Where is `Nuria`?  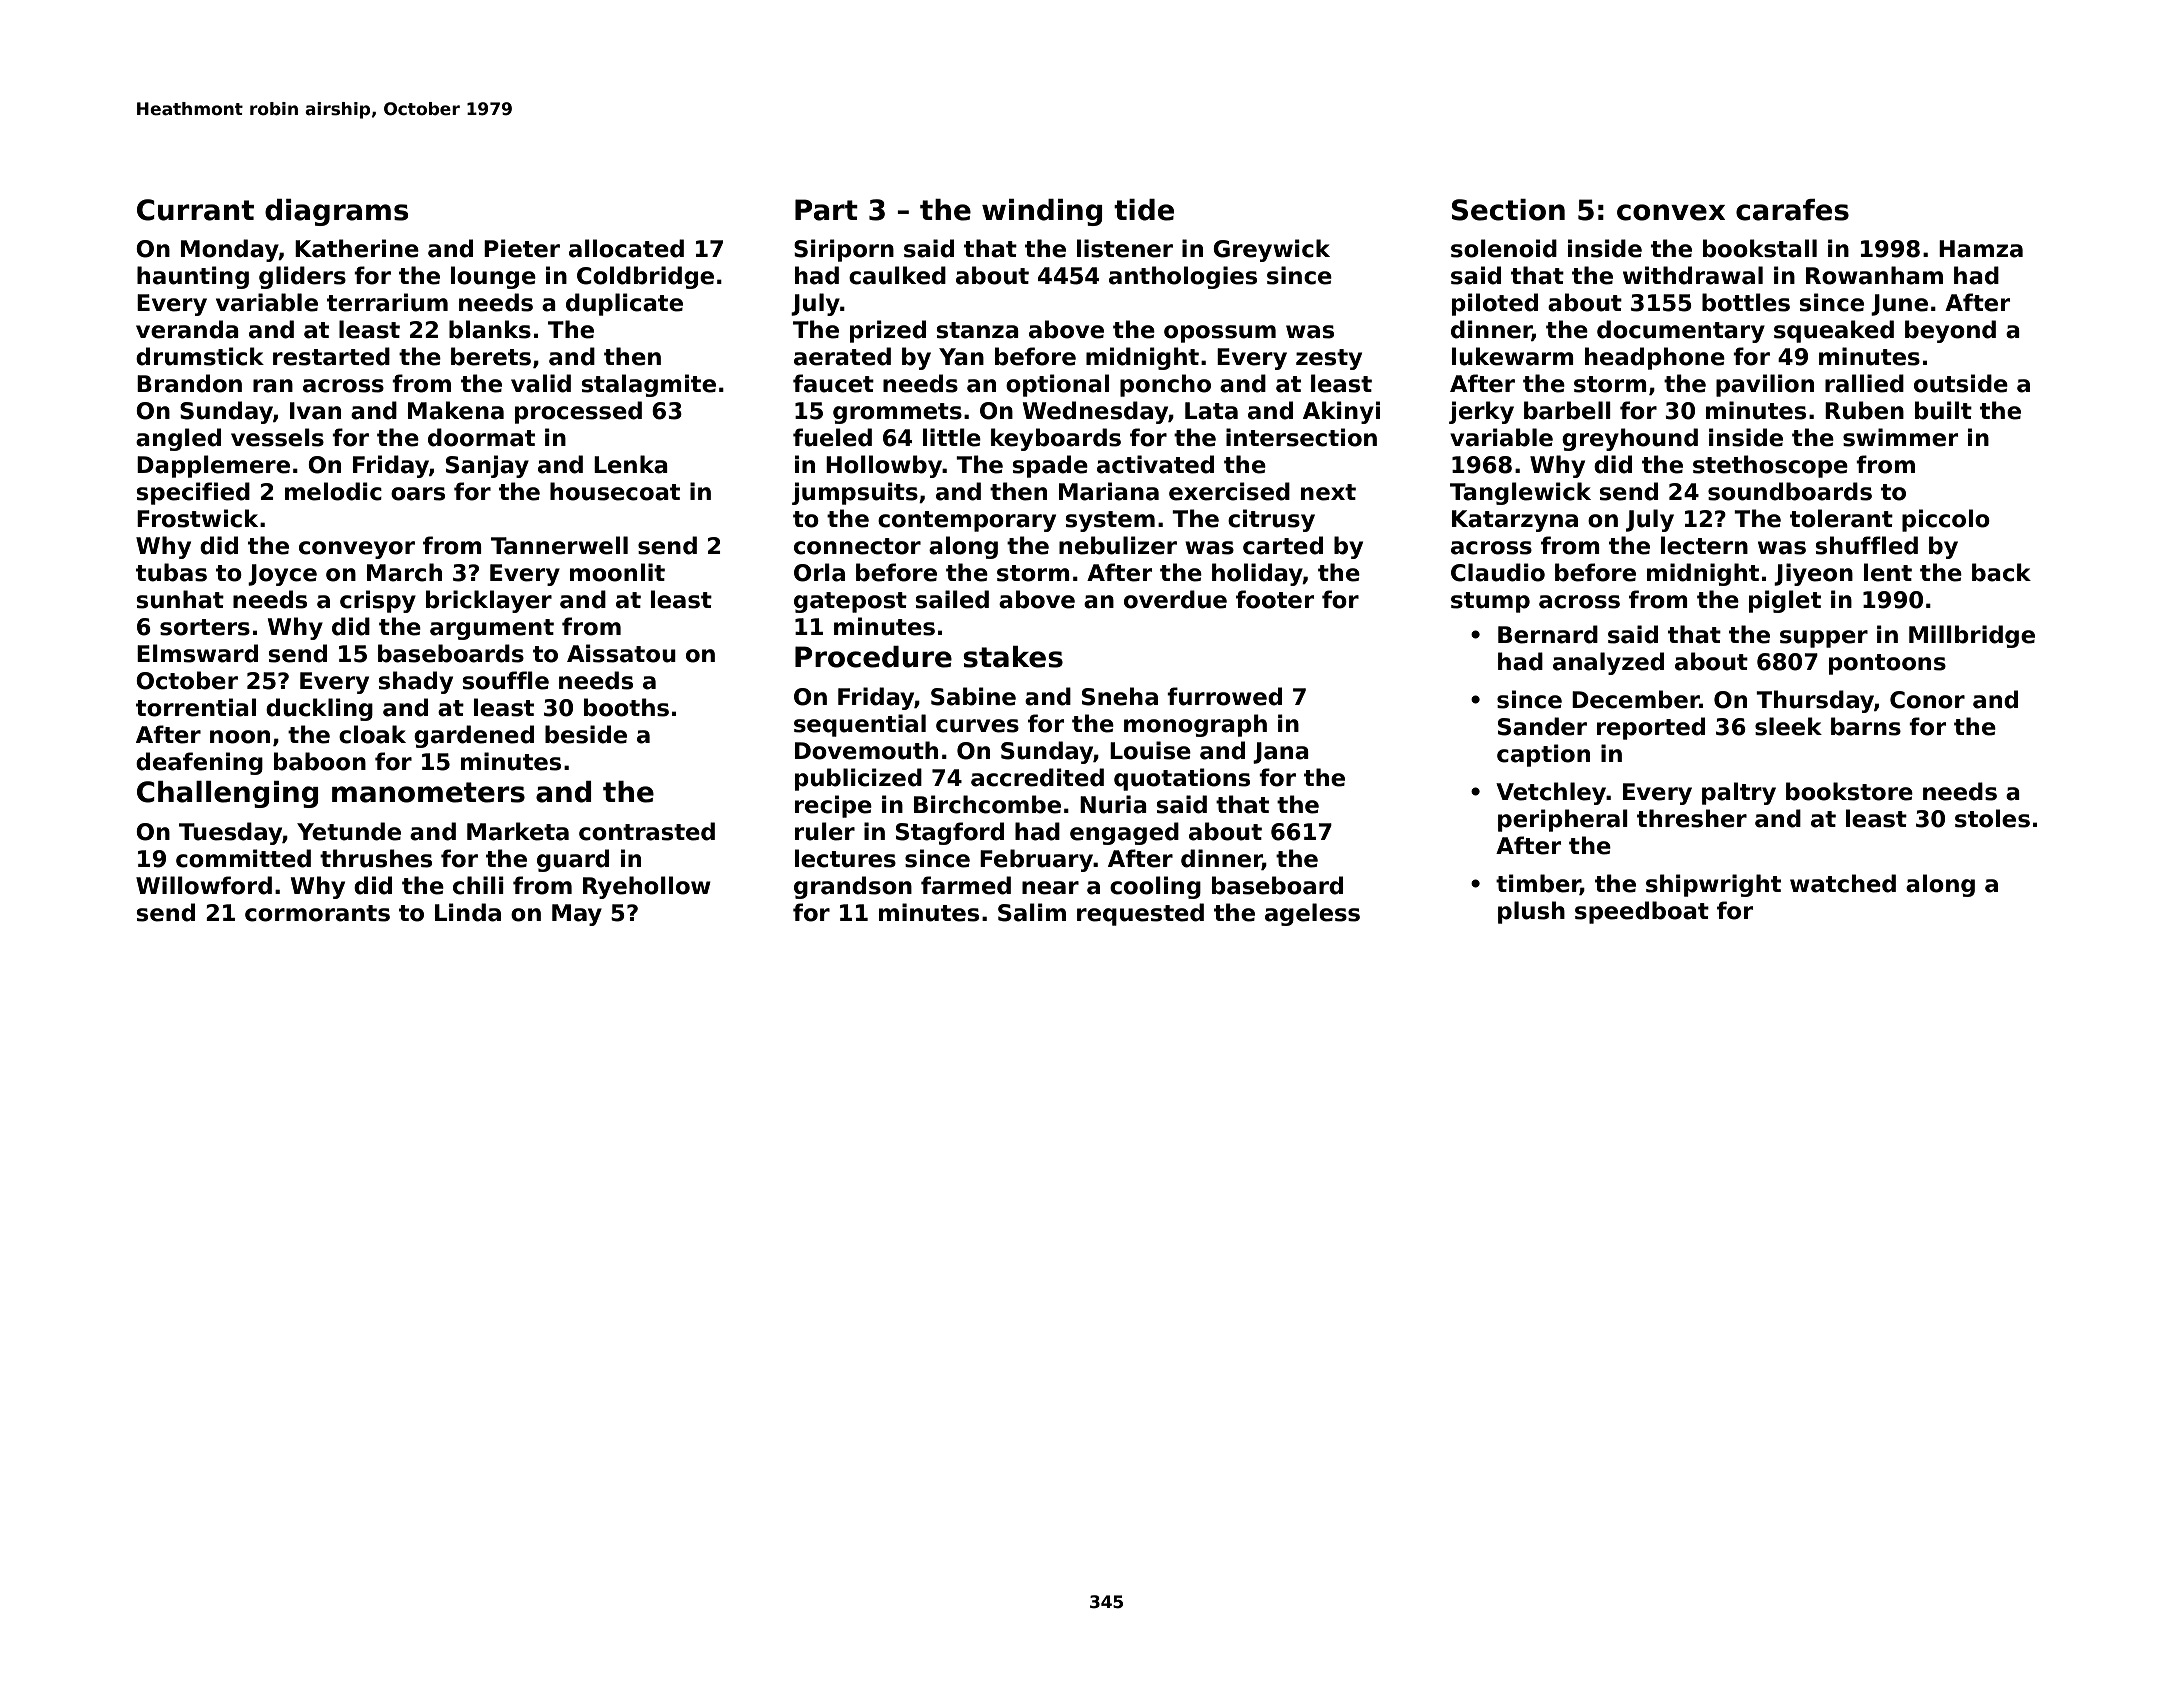
Nuria is located at coordinates (1113, 804).
